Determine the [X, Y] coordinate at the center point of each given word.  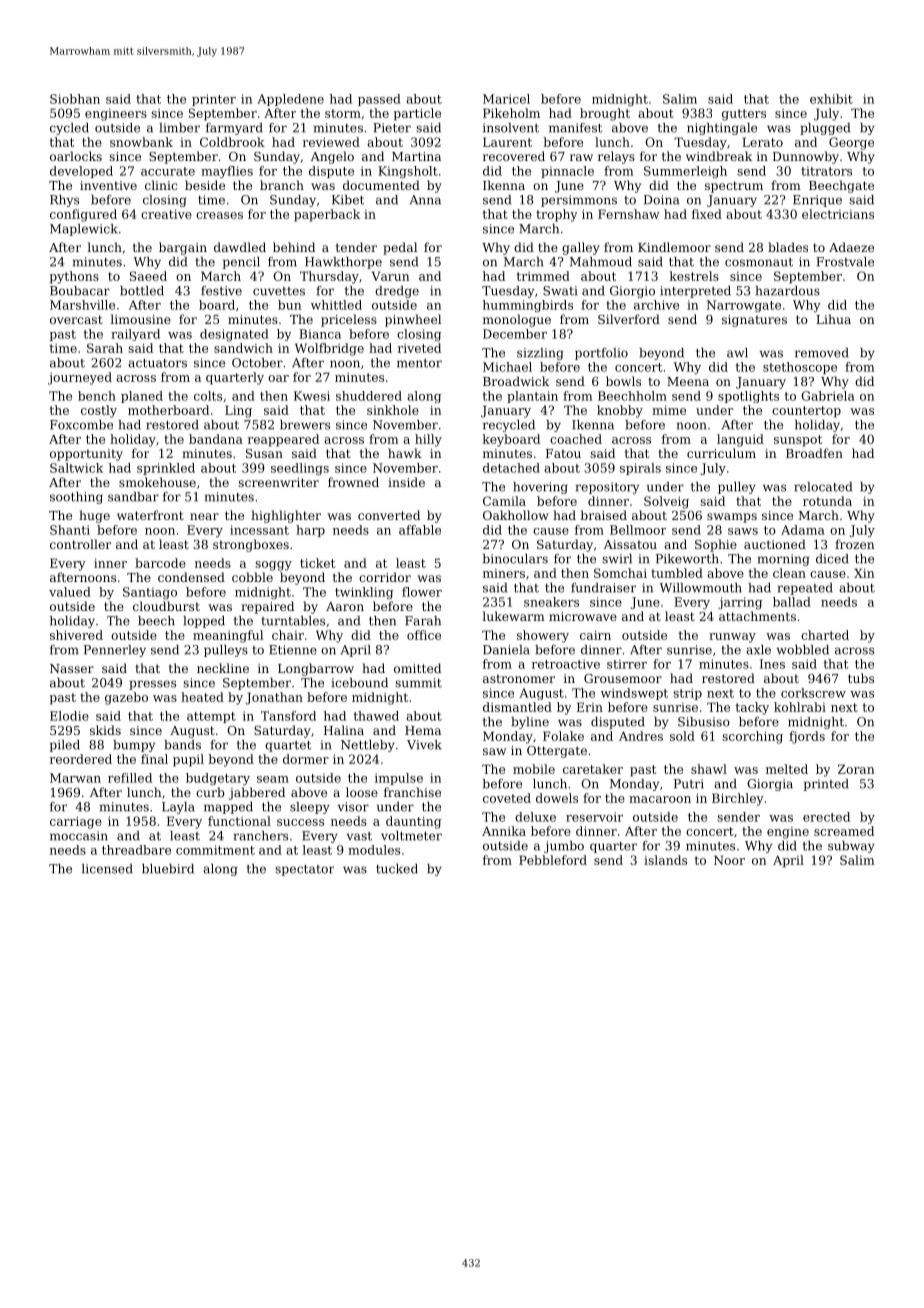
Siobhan [75, 99]
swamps [732, 518]
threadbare [136, 850]
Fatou [563, 453]
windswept [634, 694]
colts [208, 396]
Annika [504, 831]
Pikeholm [511, 113]
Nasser [72, 668]
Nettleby [368, 746]
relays [616, 157]
